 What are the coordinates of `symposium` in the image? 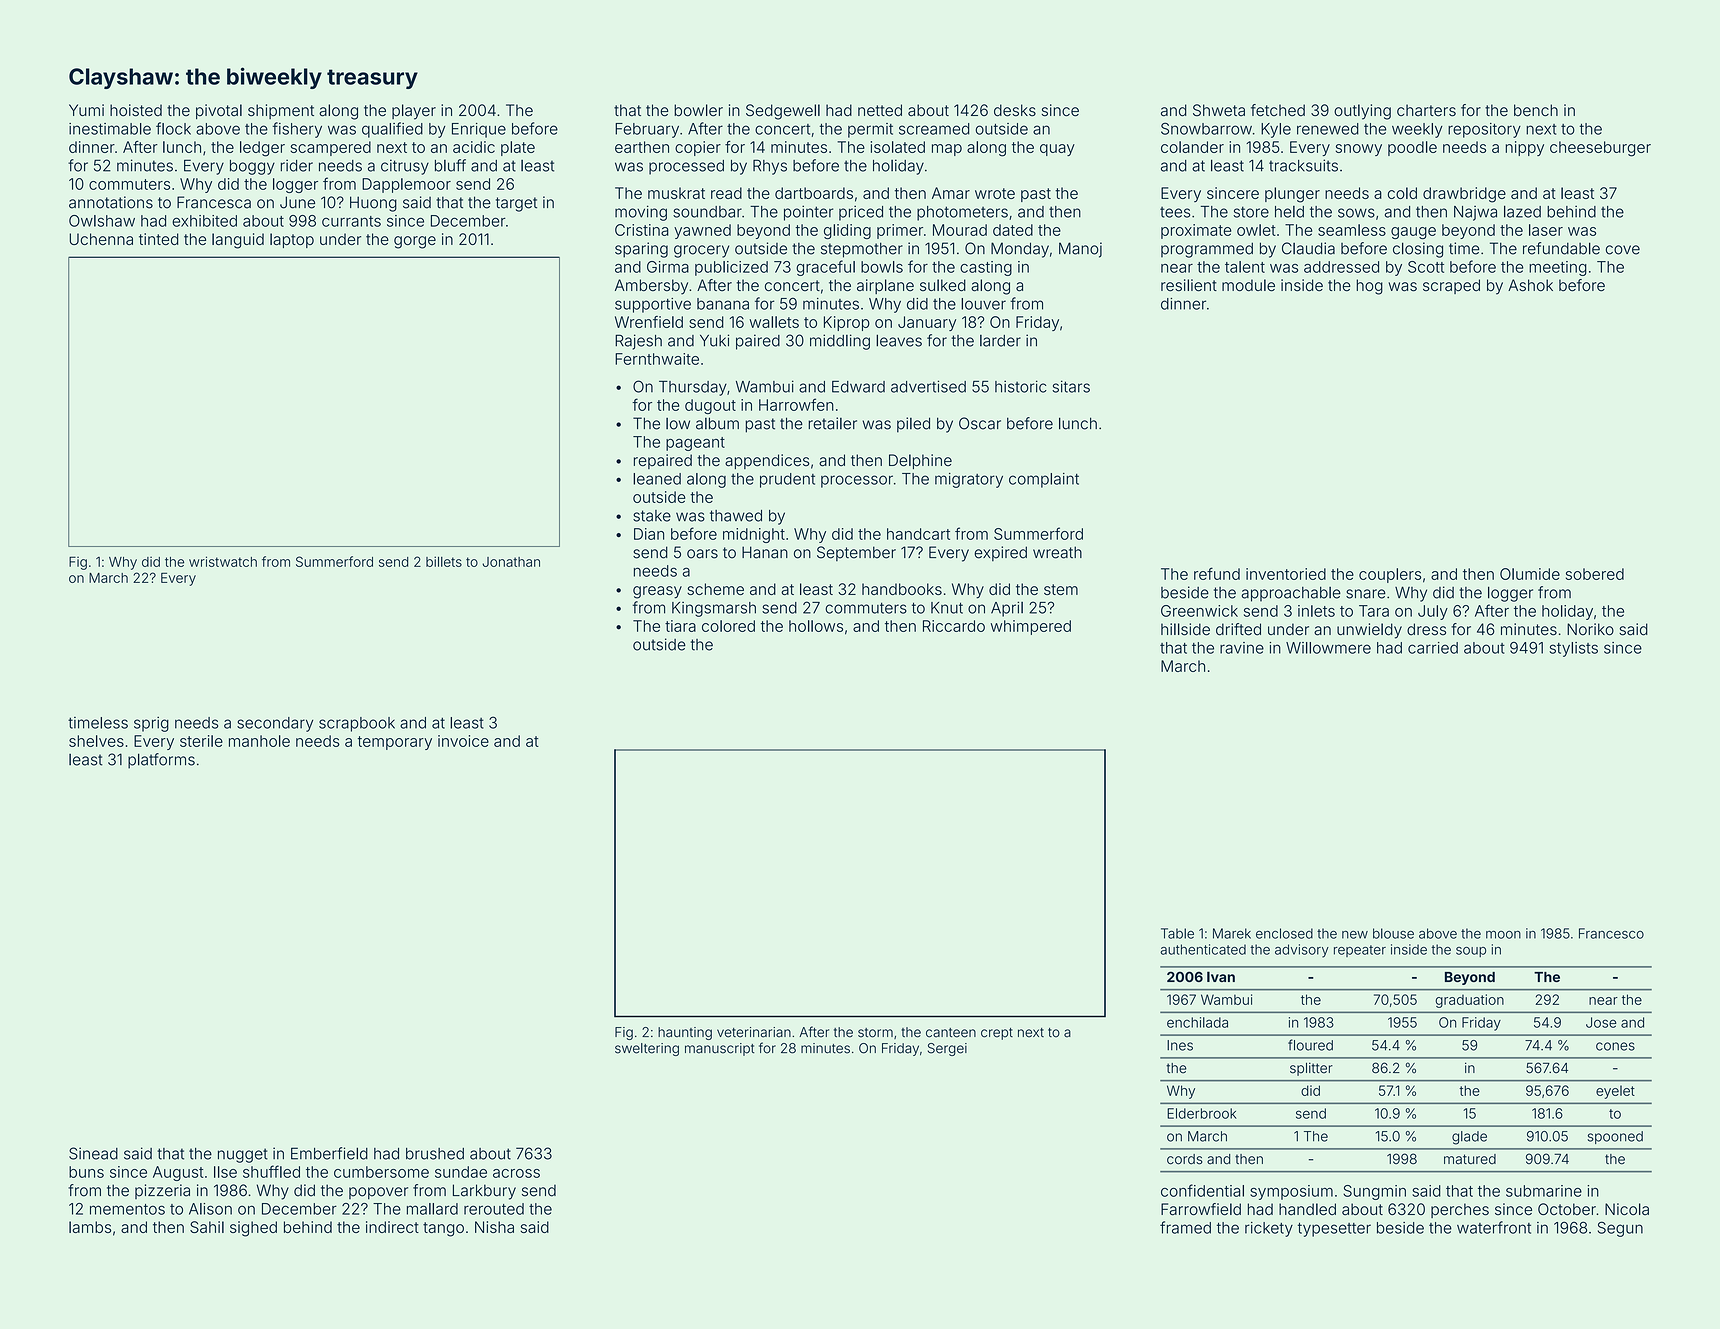 It's located at (1291, 1192).
